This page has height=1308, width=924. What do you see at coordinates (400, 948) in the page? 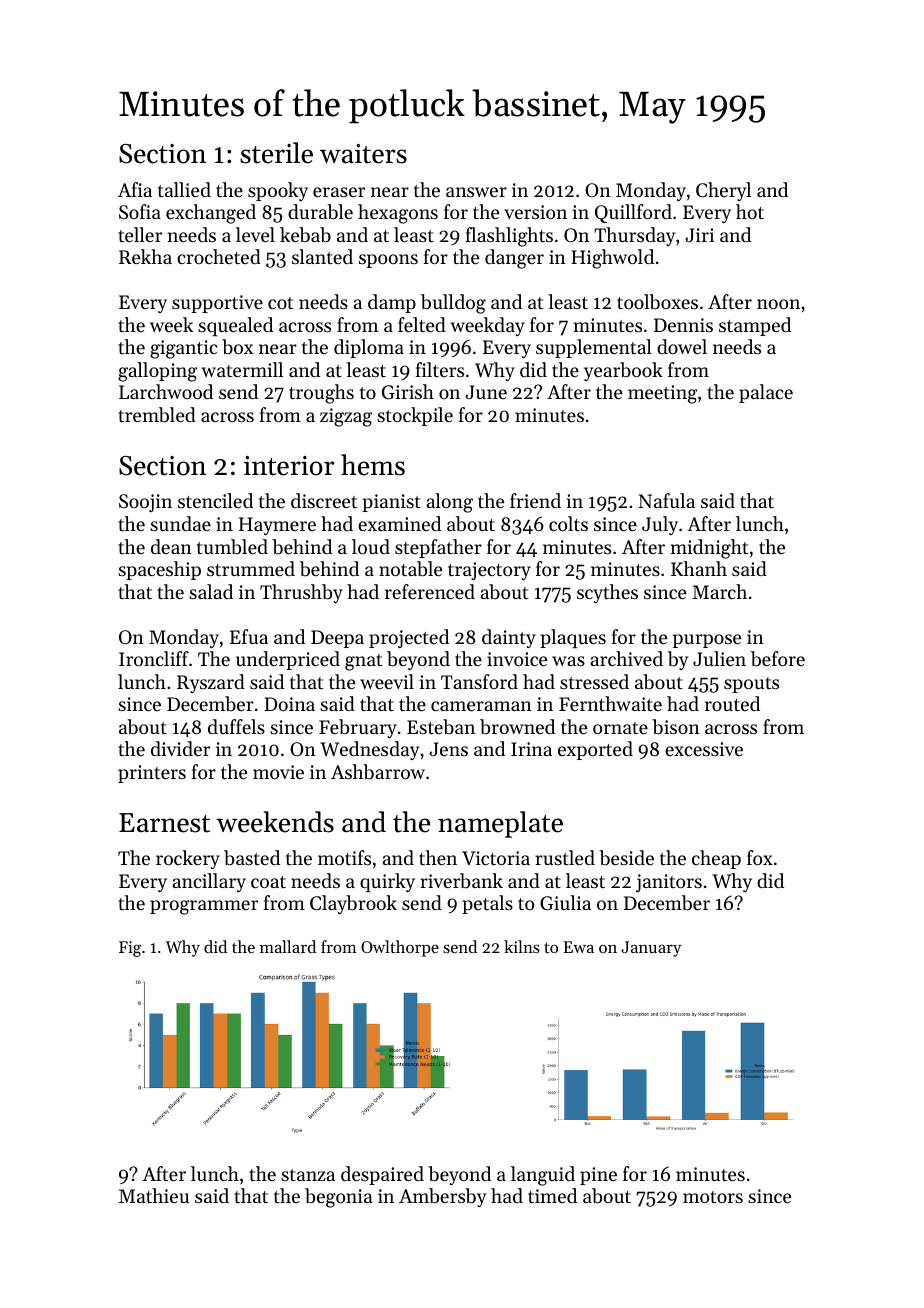
I see `Owlthorpe` at bounding box center [400, 948].
